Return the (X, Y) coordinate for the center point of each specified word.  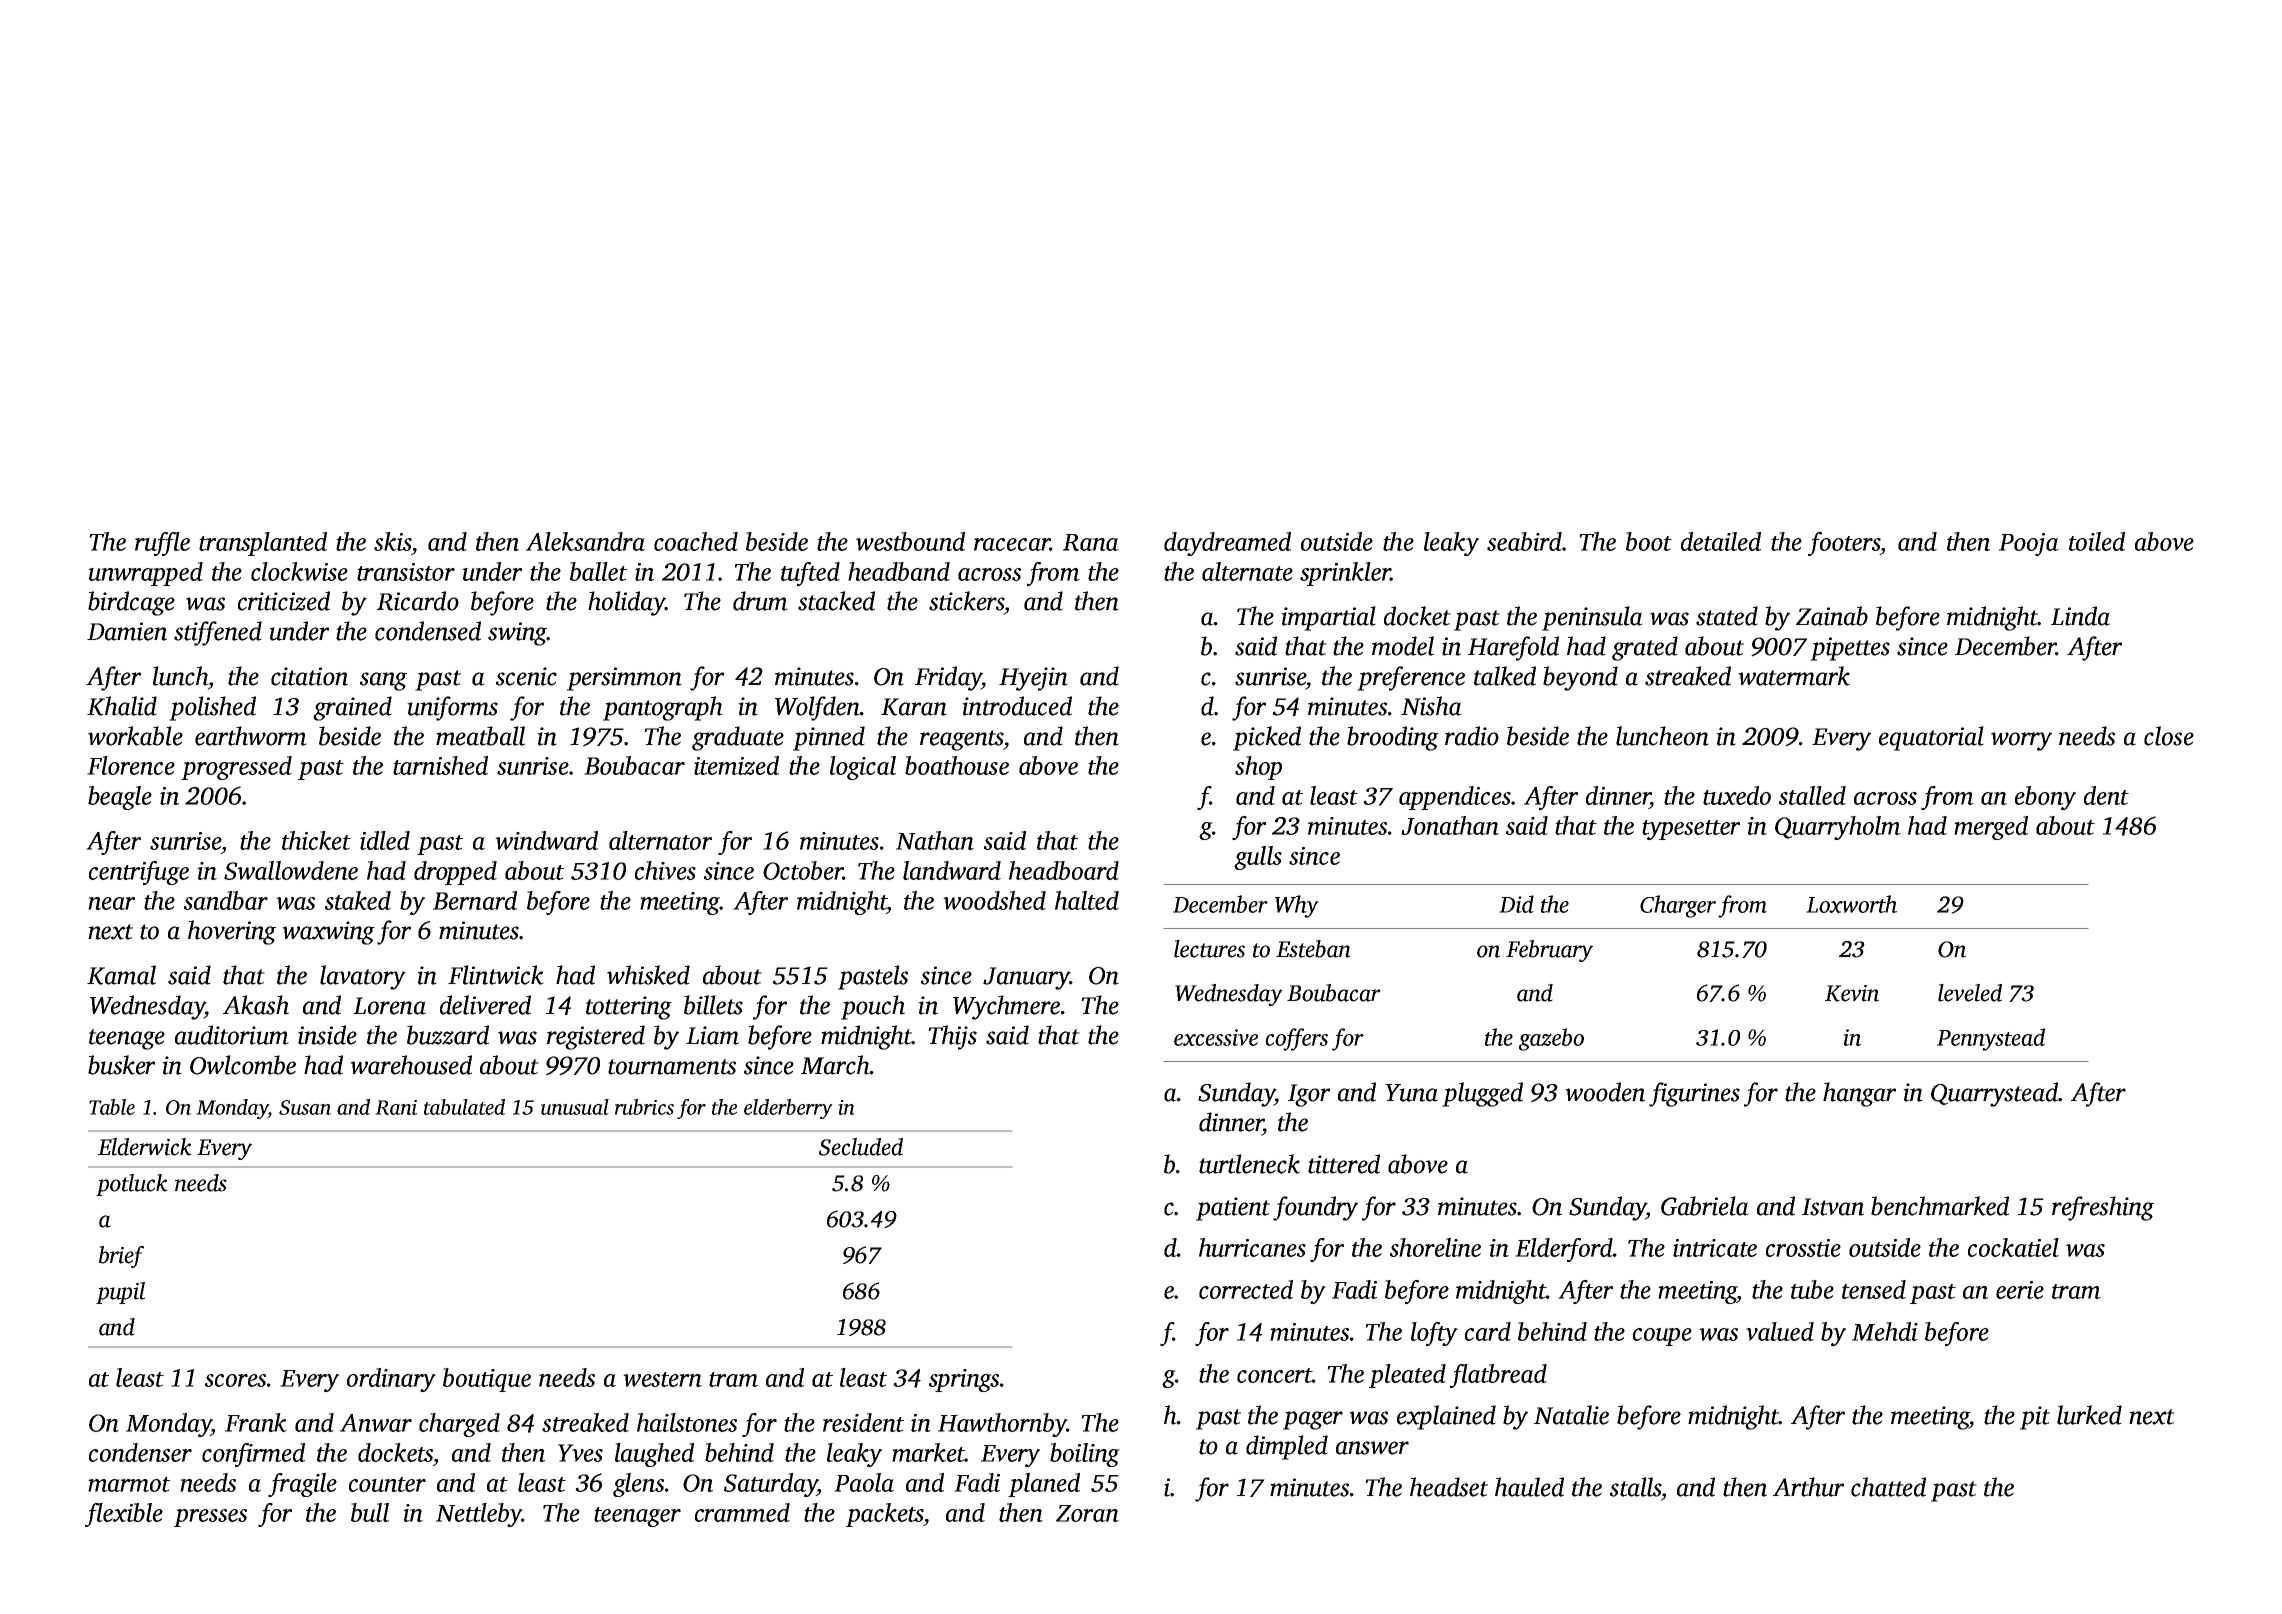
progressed (236, 768)
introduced (1017, 706)
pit (2035, 1418)
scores (235, 1380)
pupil (120, 1293)
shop (1258, 768)
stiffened (218, 633)
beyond (1580, 678)
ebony (2045, 798)
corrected (1246, 1289)
